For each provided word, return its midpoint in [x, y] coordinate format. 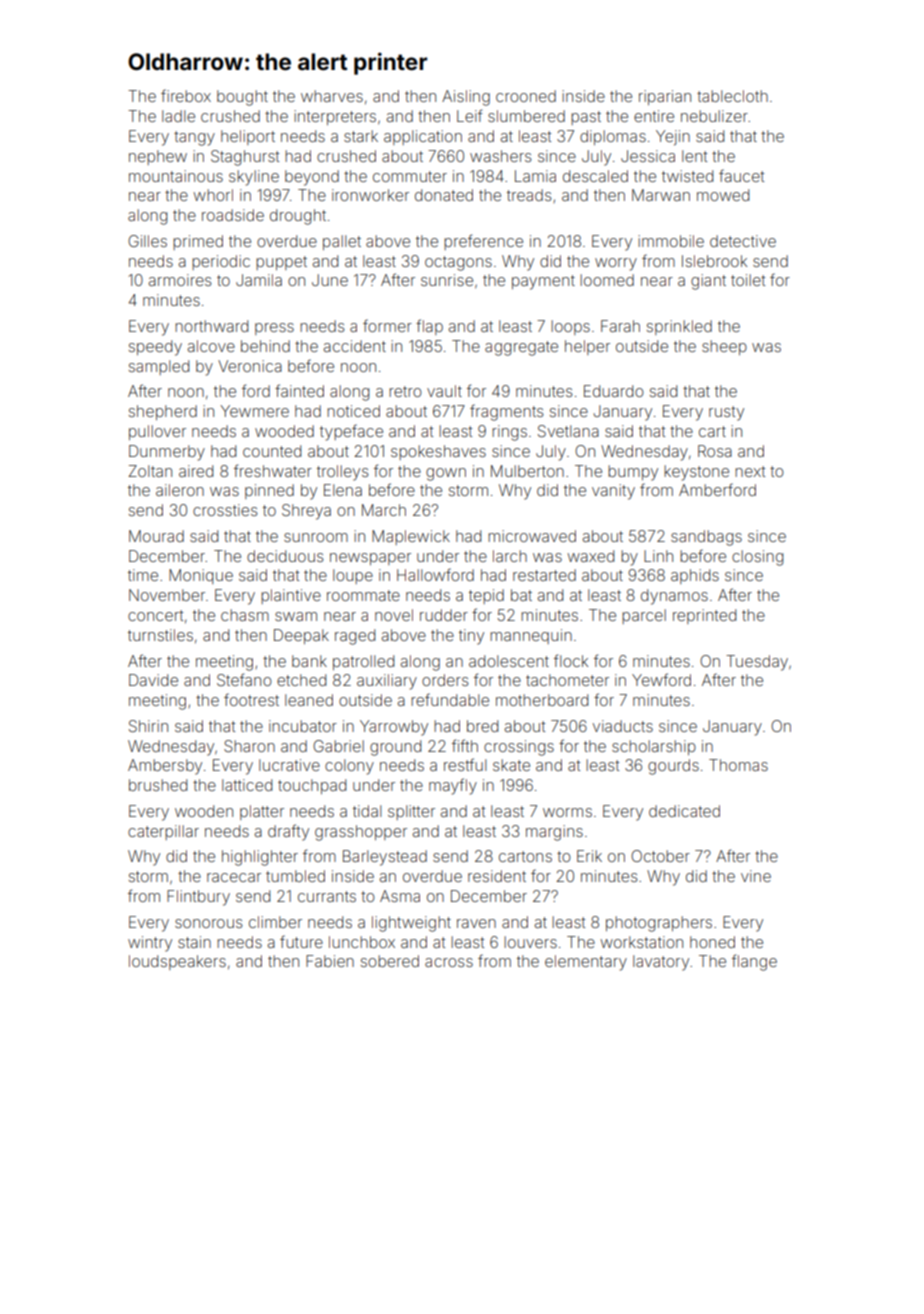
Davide [153, 680]
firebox [186, 95]
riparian [665, 97]
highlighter [260, 858]
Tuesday [757, 663]
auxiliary [387, 682]
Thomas [738, 765]
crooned [526, 96]
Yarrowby [394, 728]
